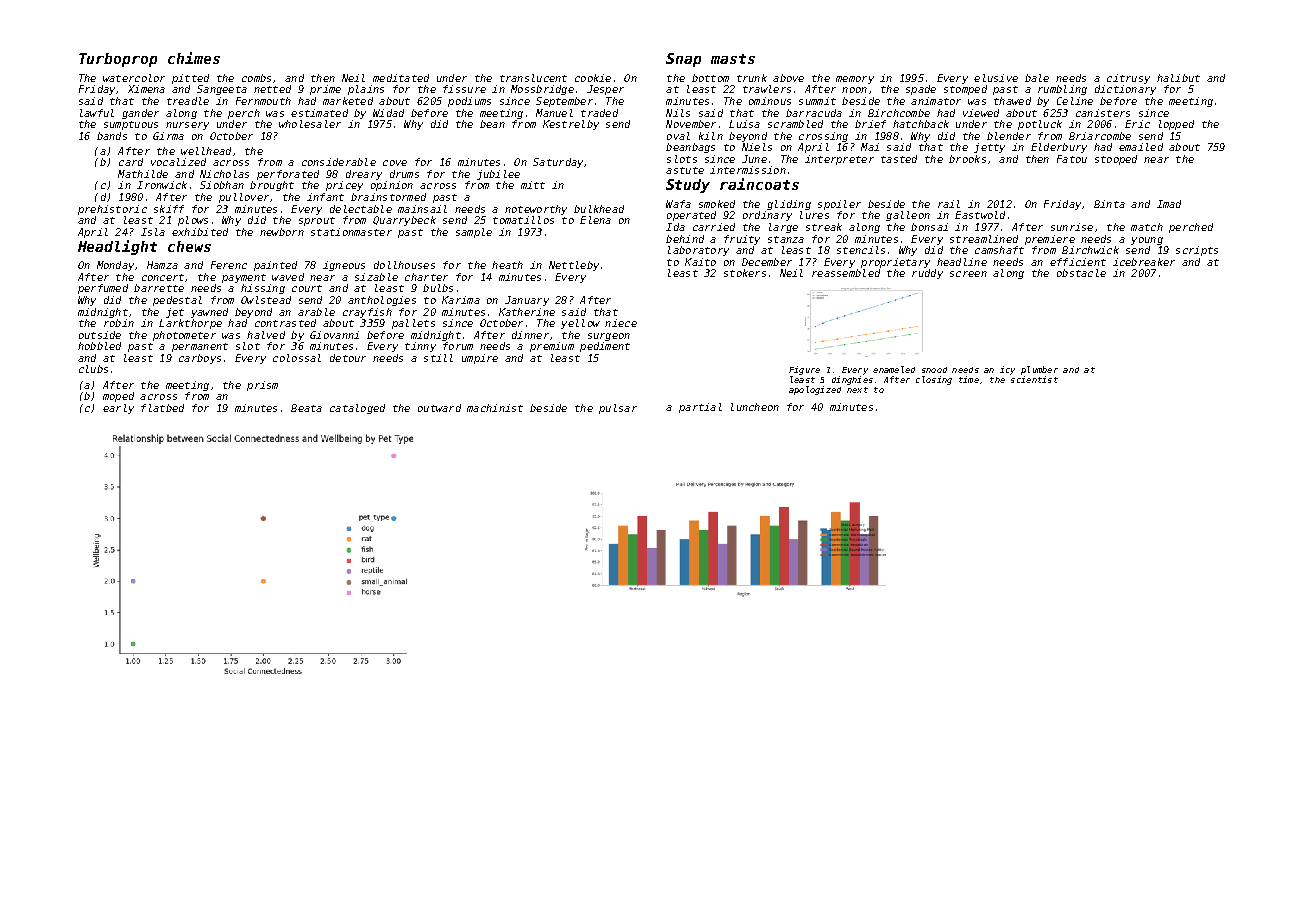 The width and height of the page is (1308, 924). Describe the element at coordinates (574, 266) in the page. I see `Nettleby` at that location.
